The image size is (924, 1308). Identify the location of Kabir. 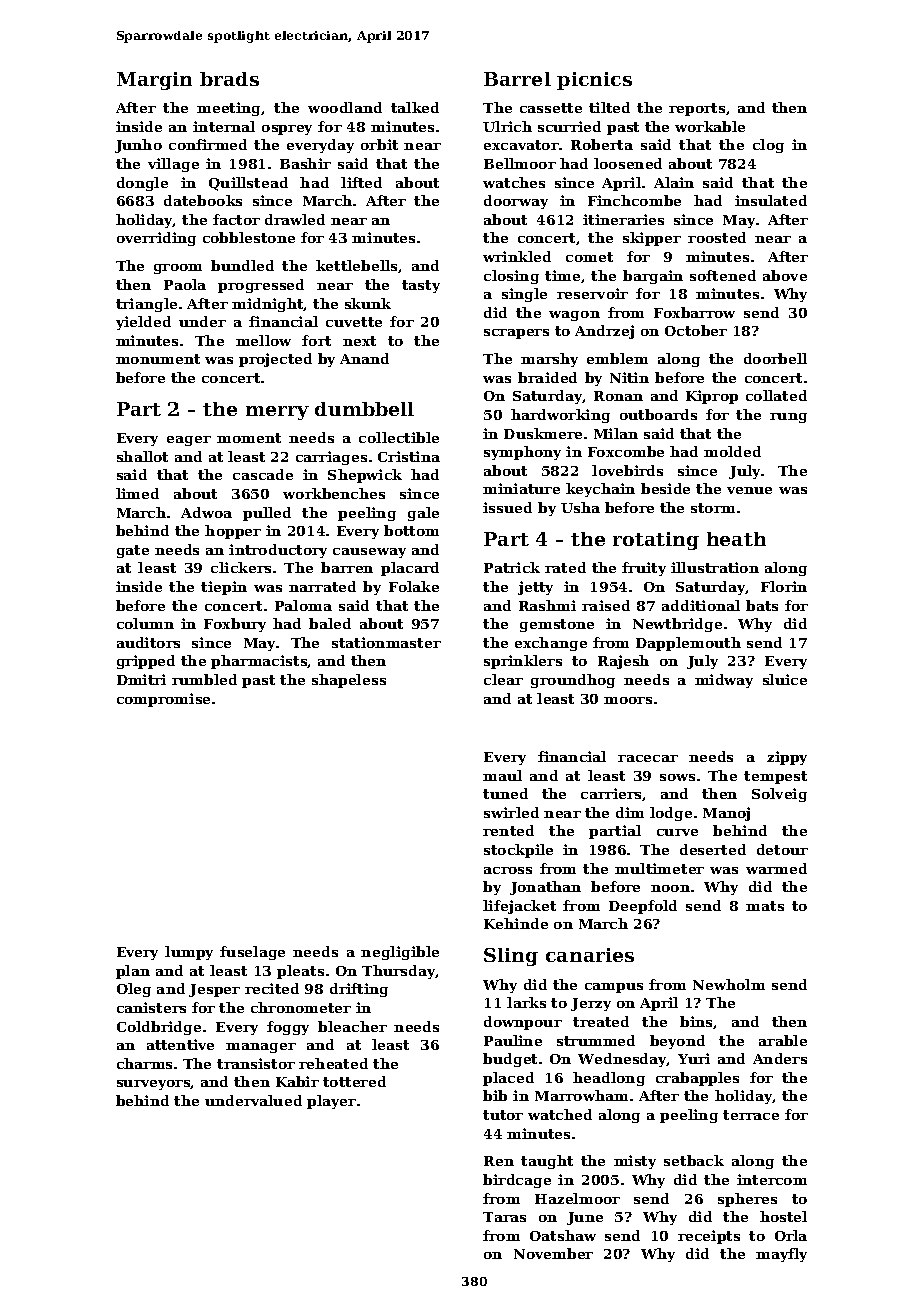
(297, 1081).
